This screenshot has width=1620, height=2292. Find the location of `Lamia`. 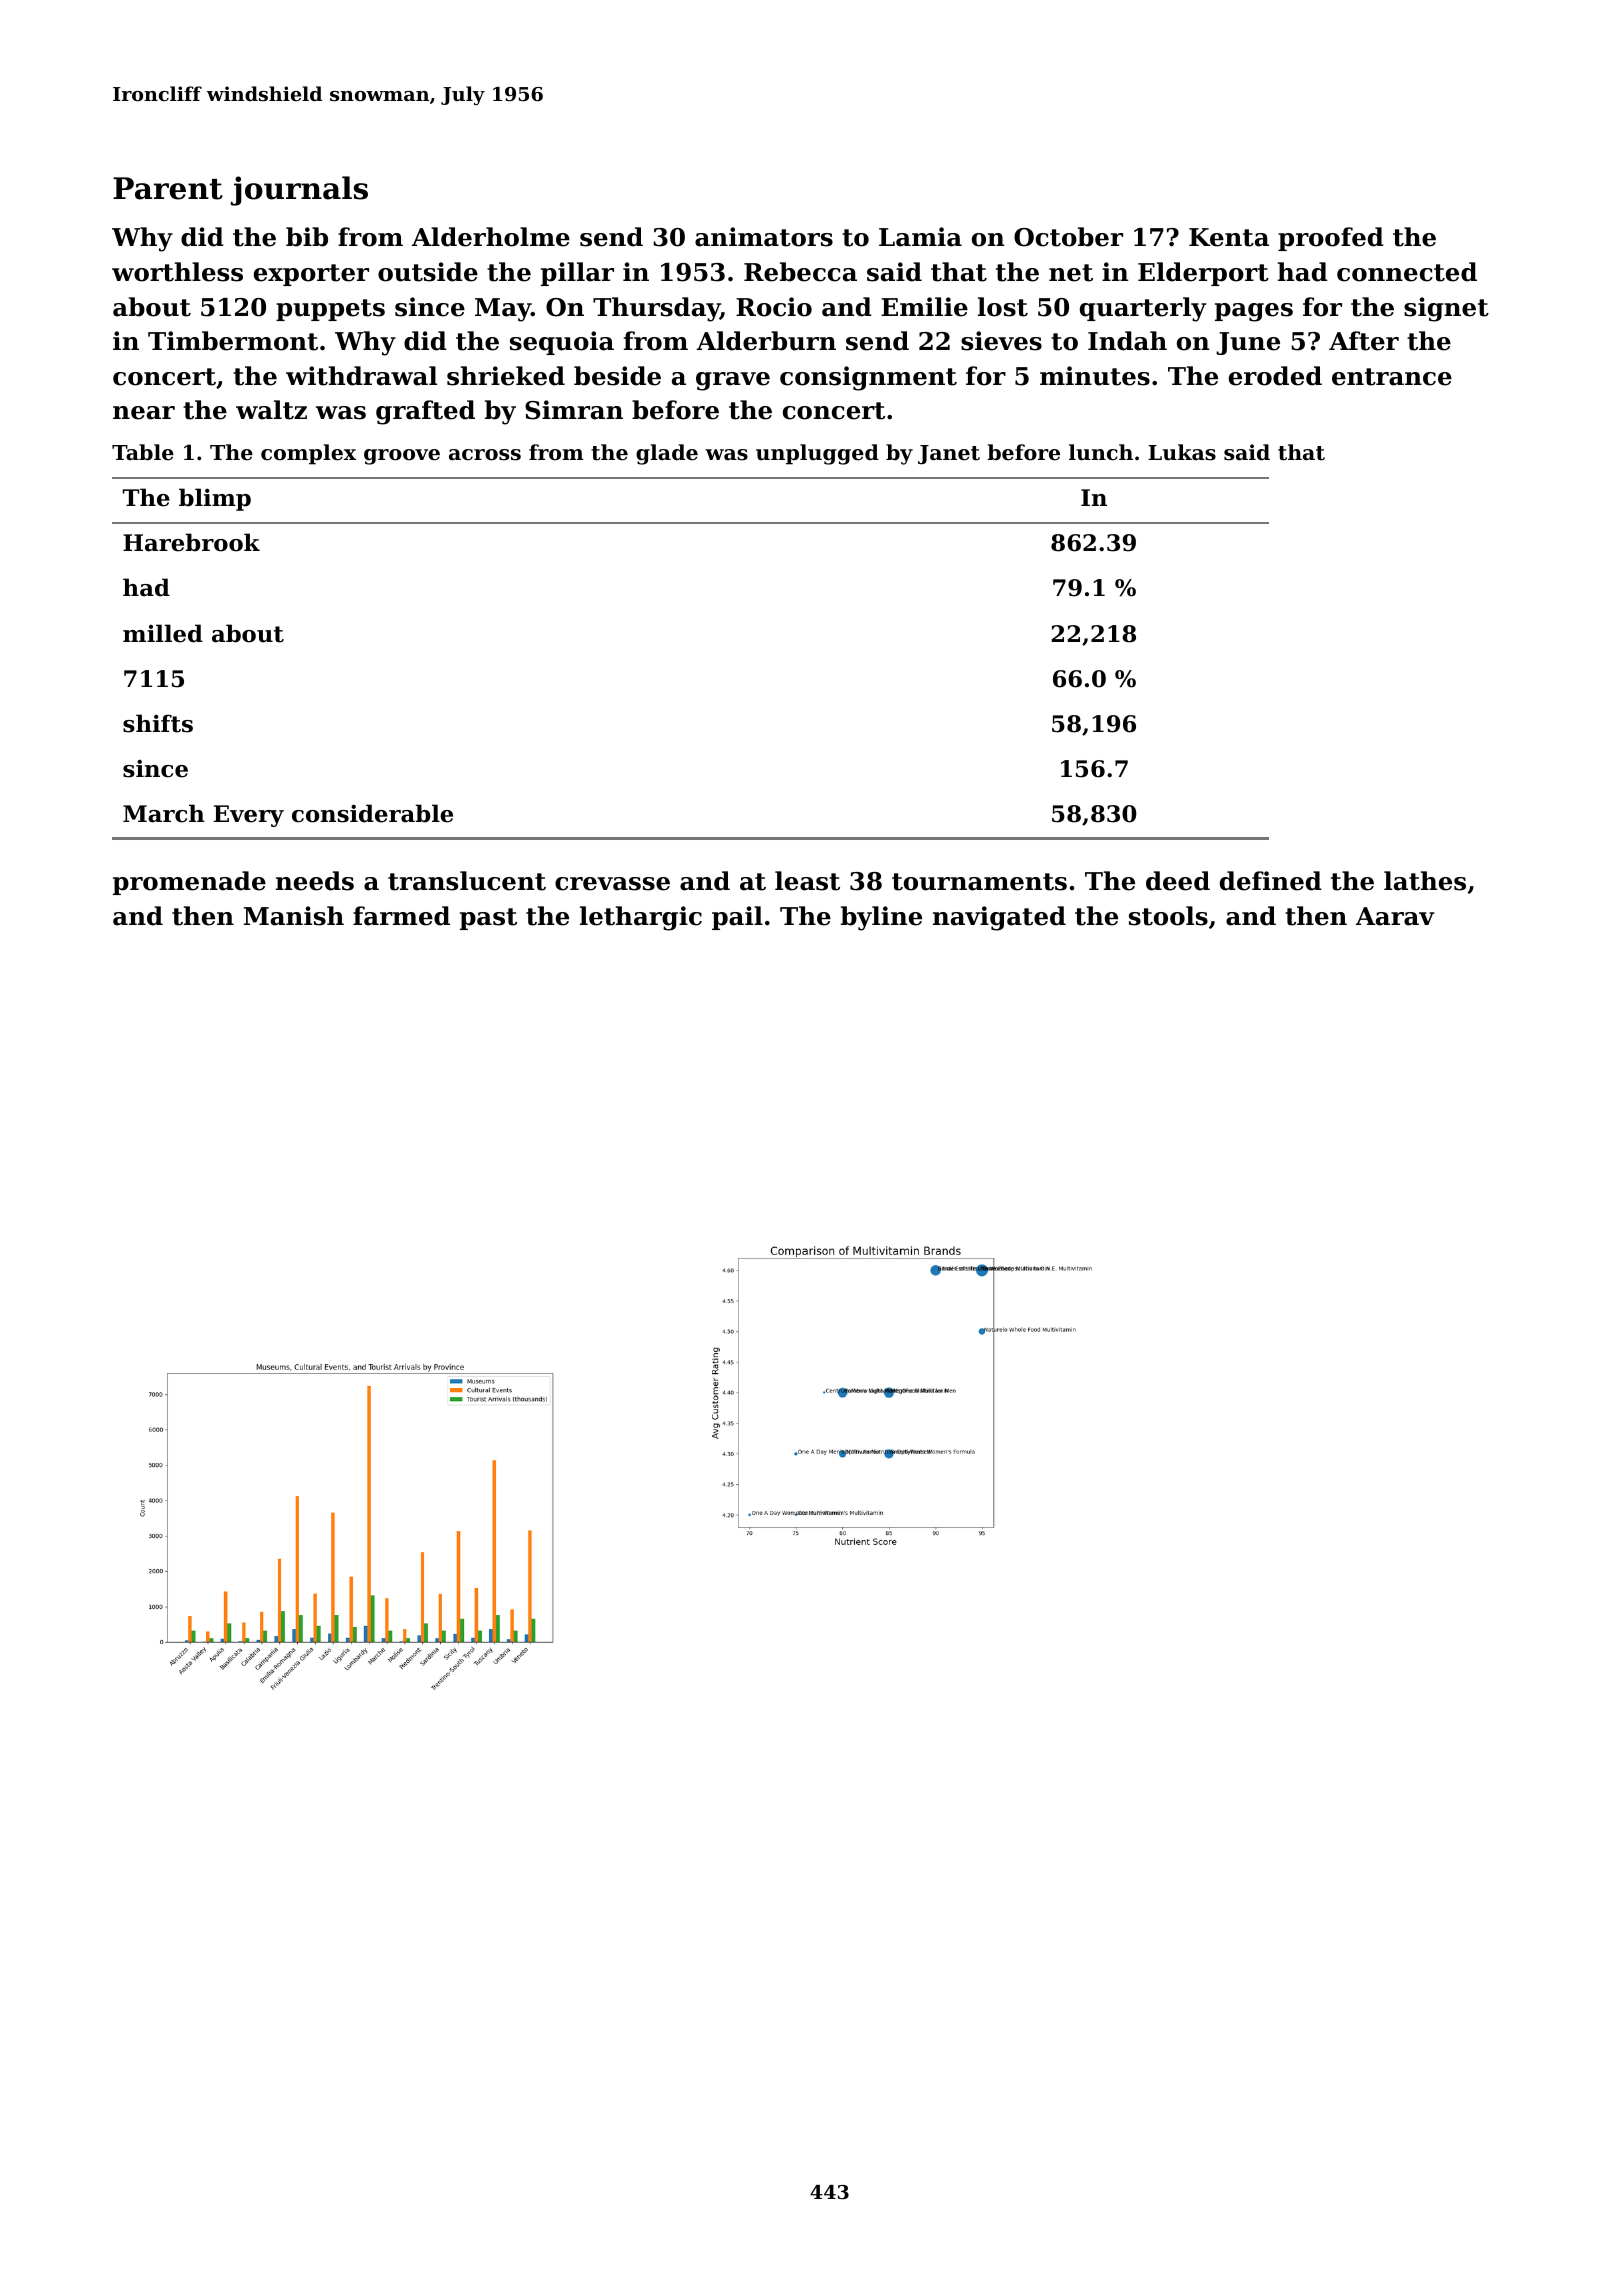

Lamia is located at coordinates (920, 237).
